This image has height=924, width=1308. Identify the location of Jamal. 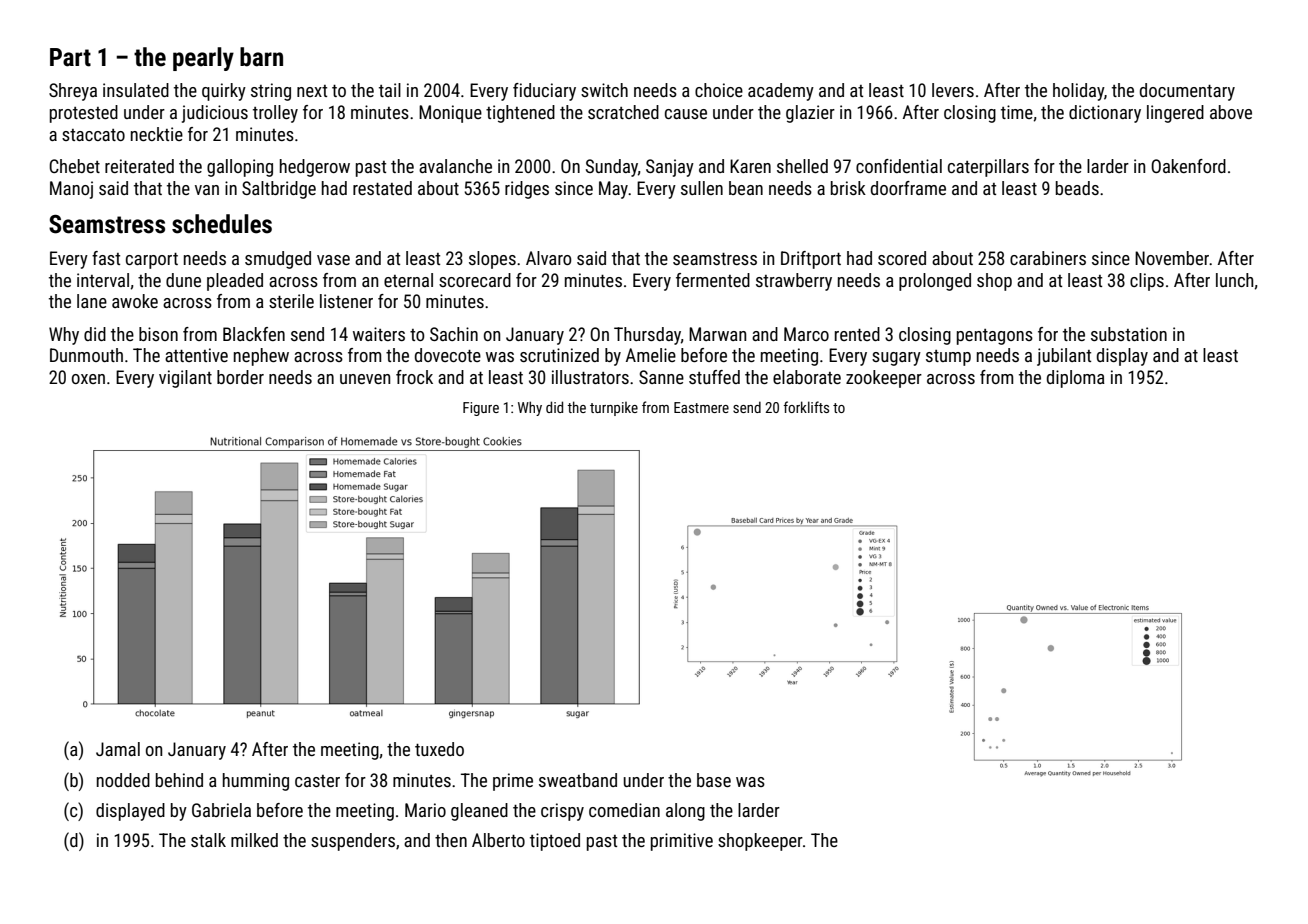
(118, 749).
